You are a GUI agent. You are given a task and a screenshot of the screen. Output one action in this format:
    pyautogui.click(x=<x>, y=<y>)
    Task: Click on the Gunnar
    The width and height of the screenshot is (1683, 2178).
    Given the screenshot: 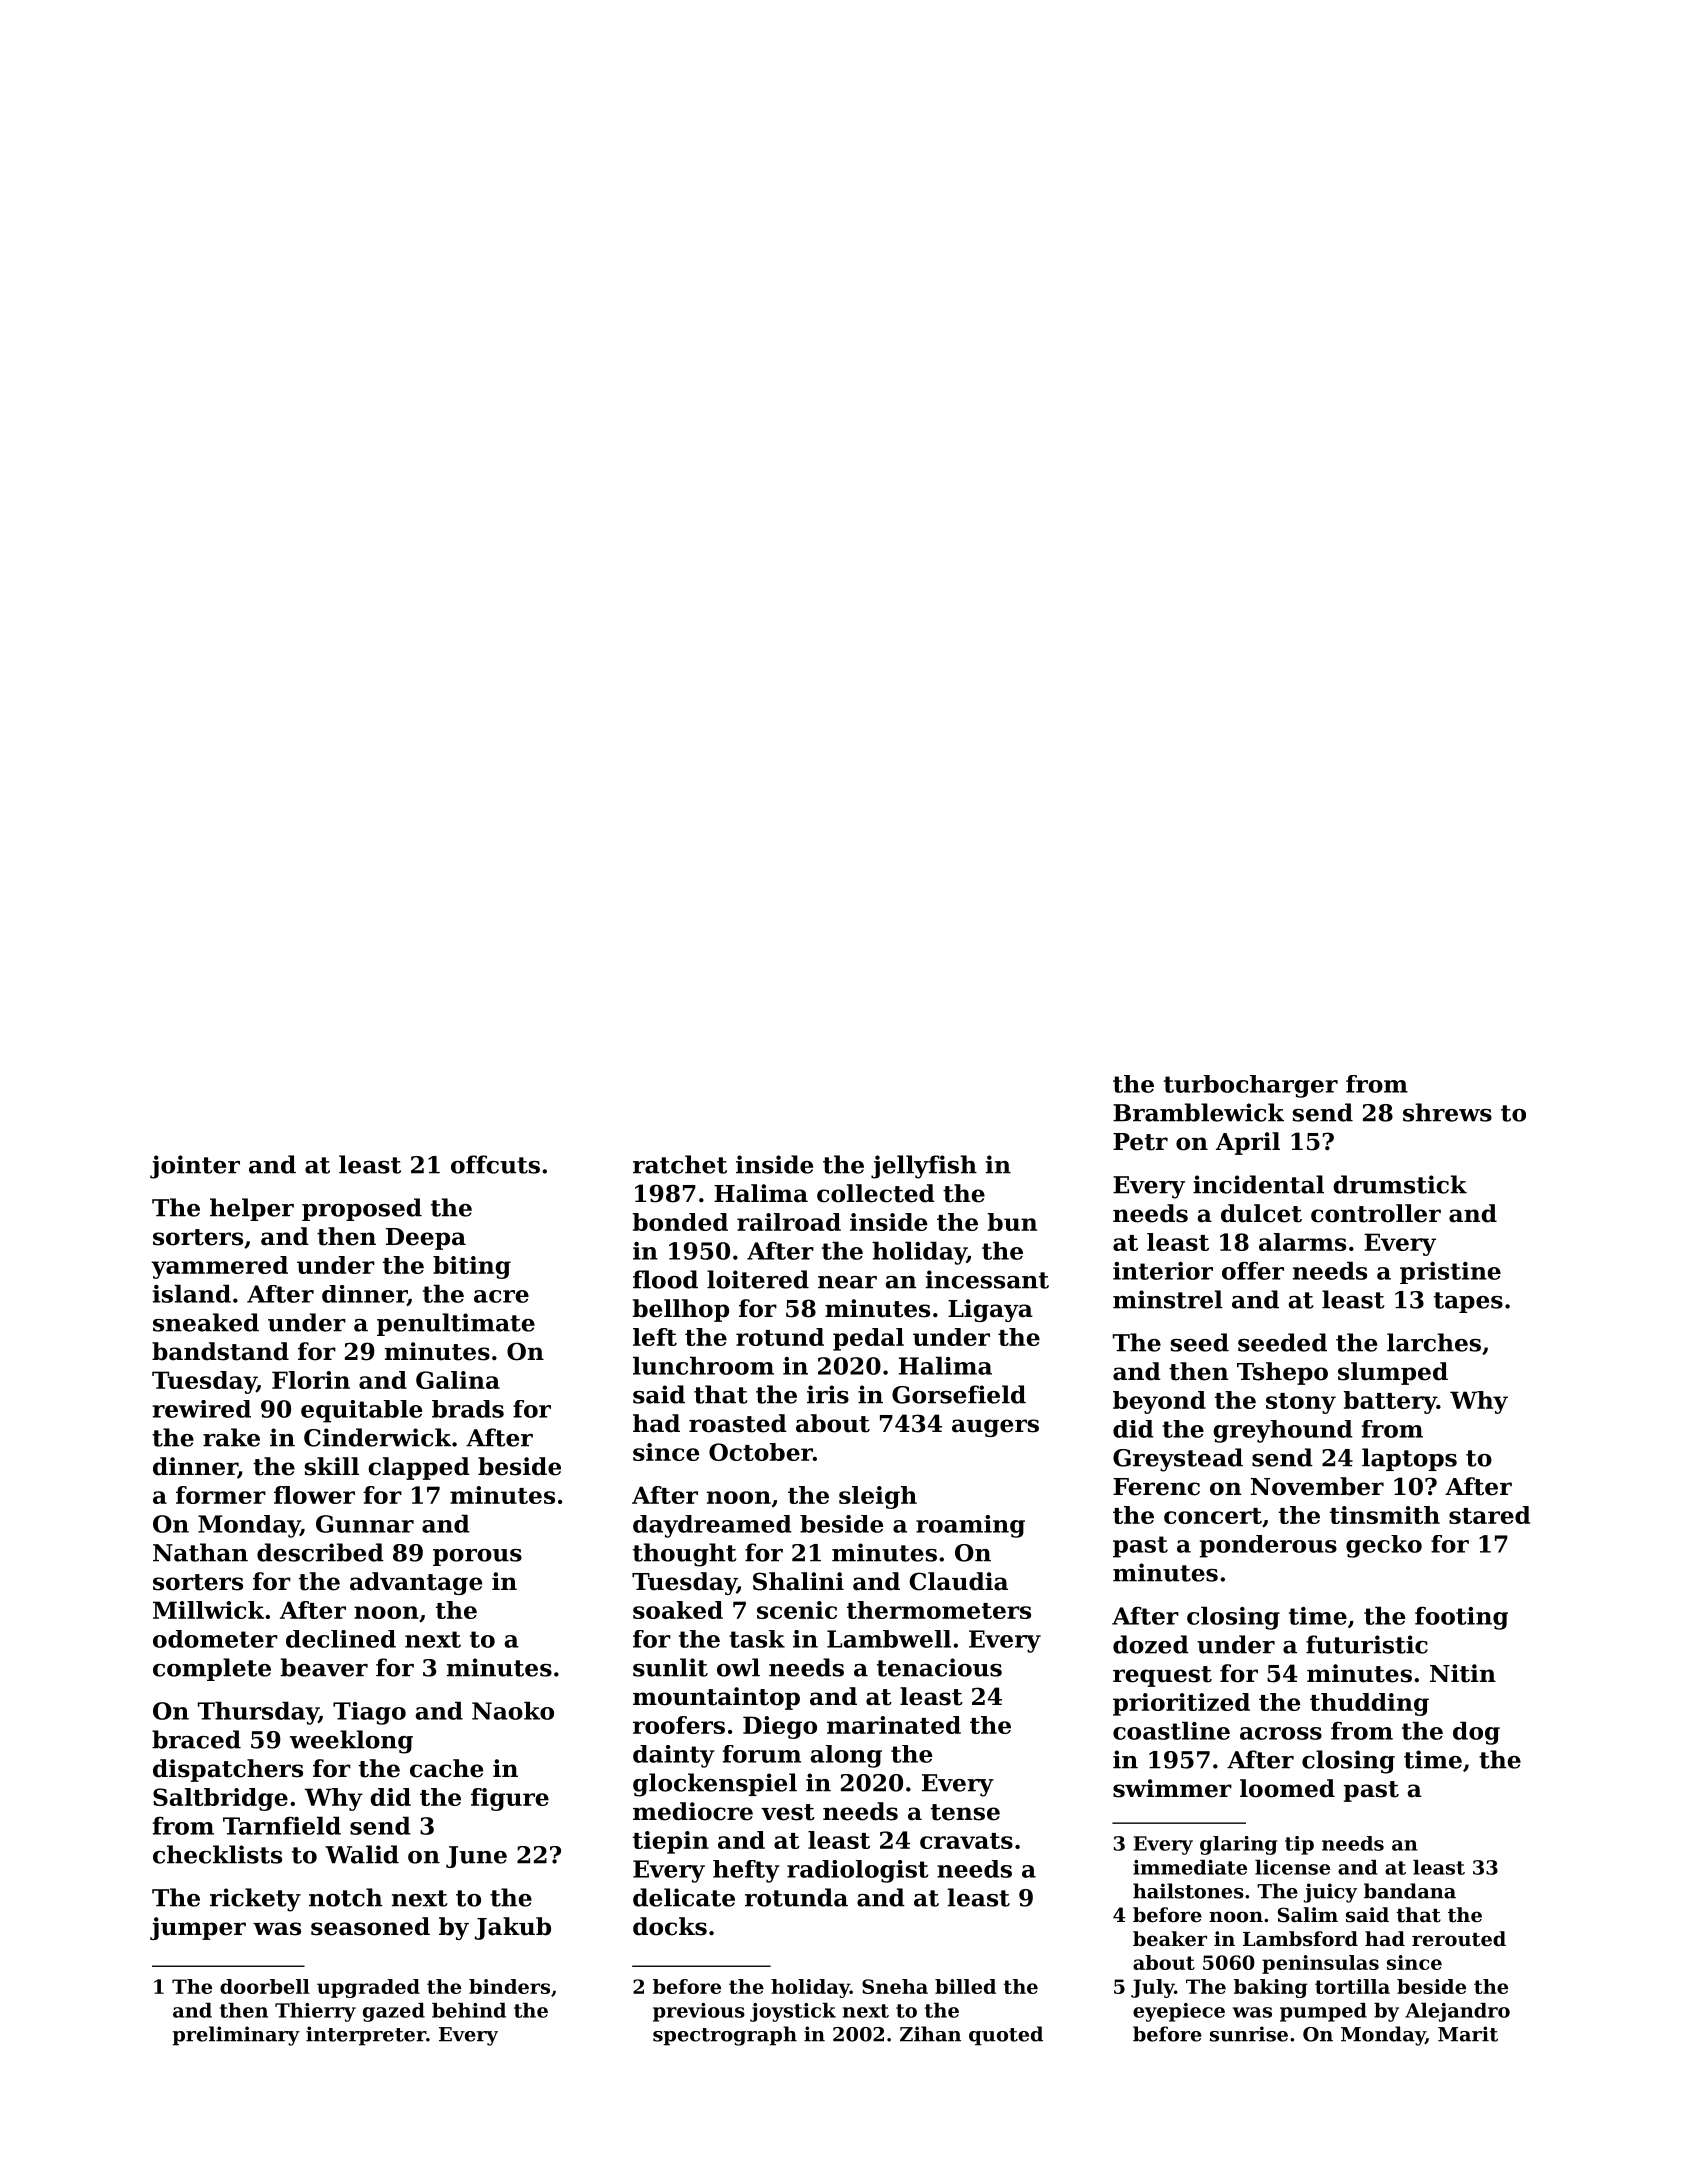 What is the action you would take?
    pyautogui.click(x=365, y=1524)
